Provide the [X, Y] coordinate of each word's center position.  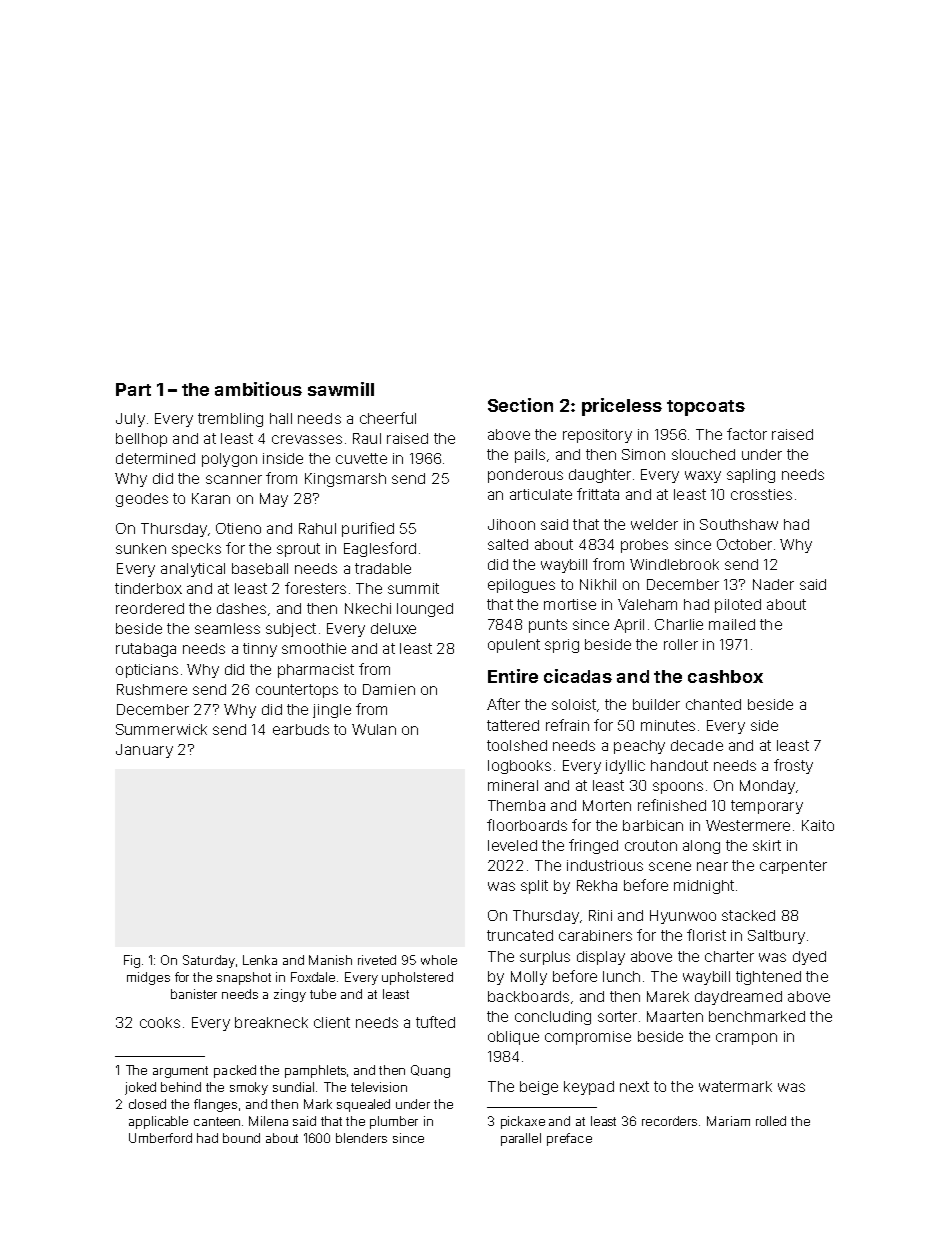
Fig [132, 961]
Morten [607, 805]
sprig [562, 646]
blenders [361, 1138]
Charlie [679, 624]
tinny [260, 650]
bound [241, 1138]
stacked [748, 915]
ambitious [258, 389]
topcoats [706, 408]
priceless [622, 407]
